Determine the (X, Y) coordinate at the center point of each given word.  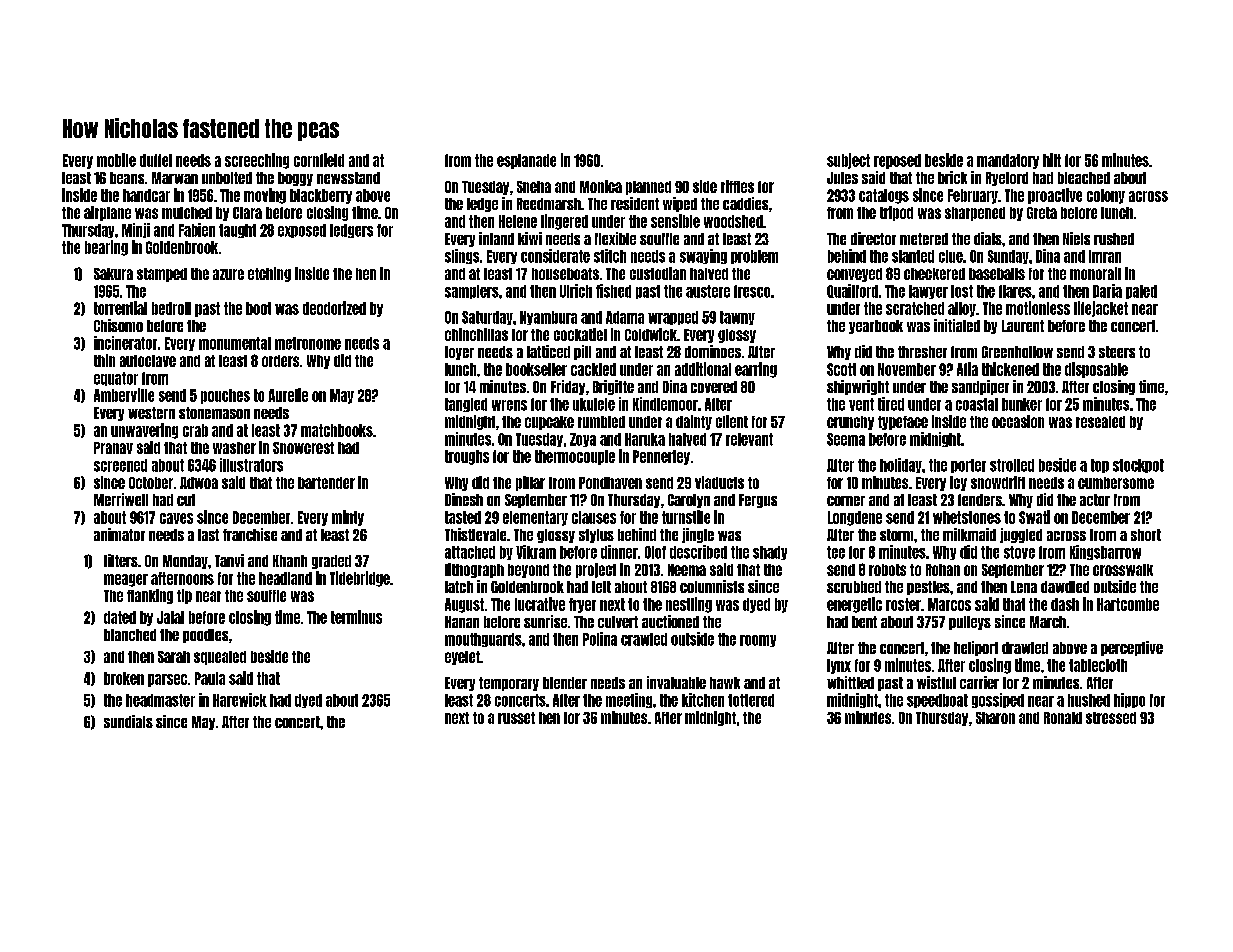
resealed (1100, 422)
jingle (698, 535)
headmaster (160, 700)
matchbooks (337, 430)
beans (127, 178)
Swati (1034, 517)
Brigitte (613, 387)
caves (176, 518)
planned (648, 188)
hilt (1052, 160)
